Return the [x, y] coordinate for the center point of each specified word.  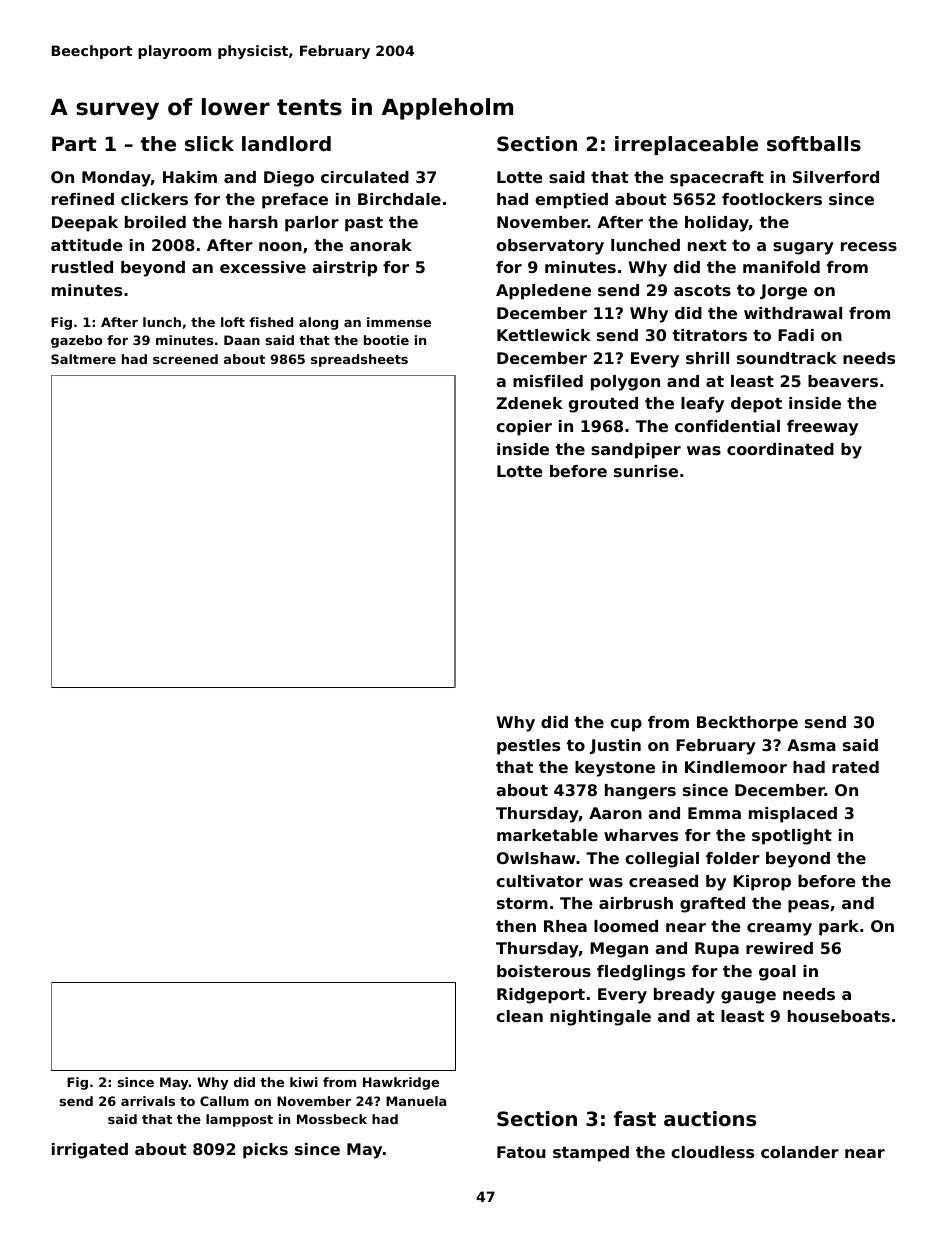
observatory [550, 247]
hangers [640, 792]
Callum [224, 1101]
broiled [155, 222]
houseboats [839, 1016]
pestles [528, 747]
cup [626, 725]
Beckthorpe [747, 724]
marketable [547, 835]
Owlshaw [536, 858]
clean [519, 1016]
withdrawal [793, 313]
